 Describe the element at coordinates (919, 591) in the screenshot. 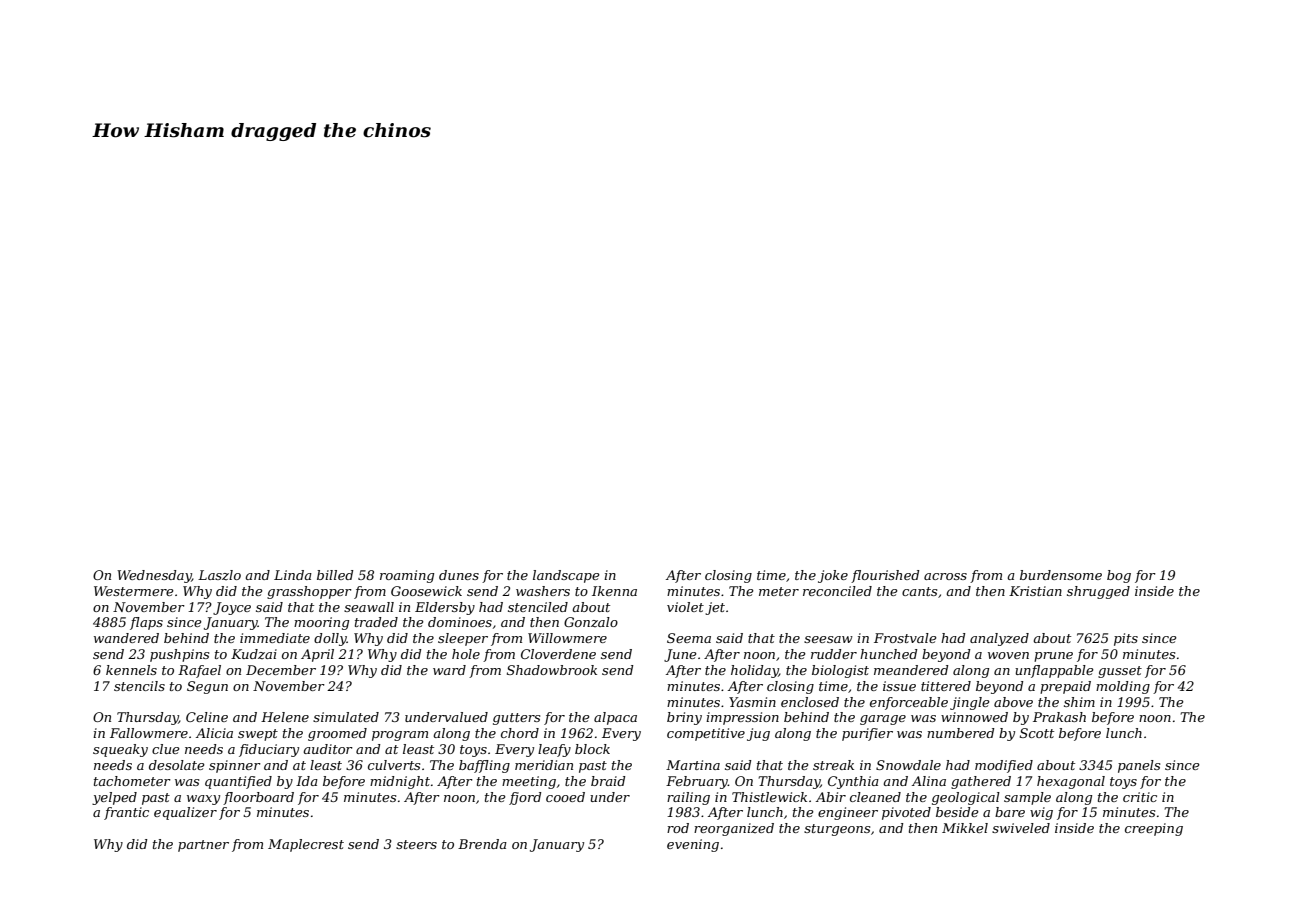

I see `cants` at that location.
